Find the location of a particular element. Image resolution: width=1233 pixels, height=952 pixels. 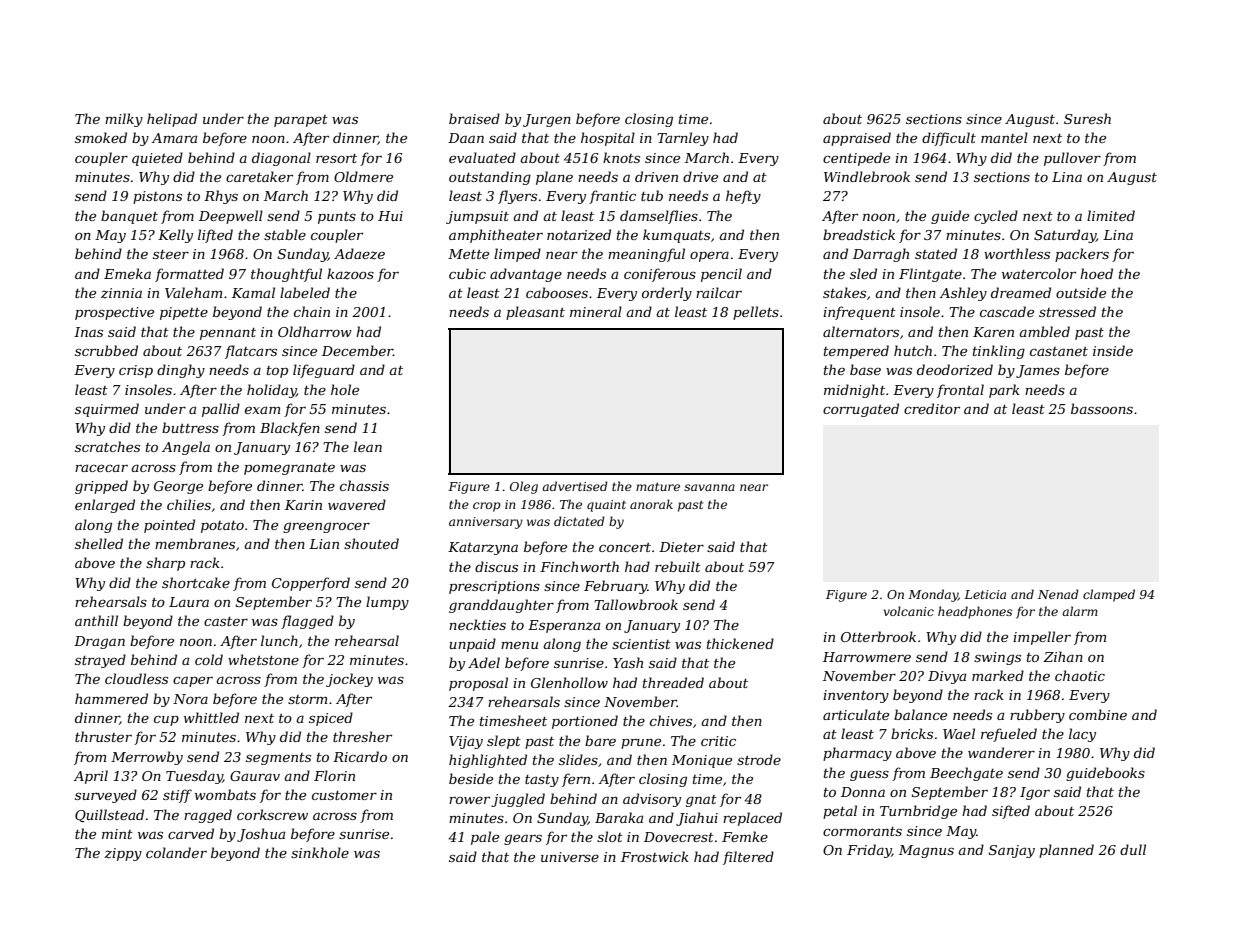

pistons is located at coordinates (157, 197).
